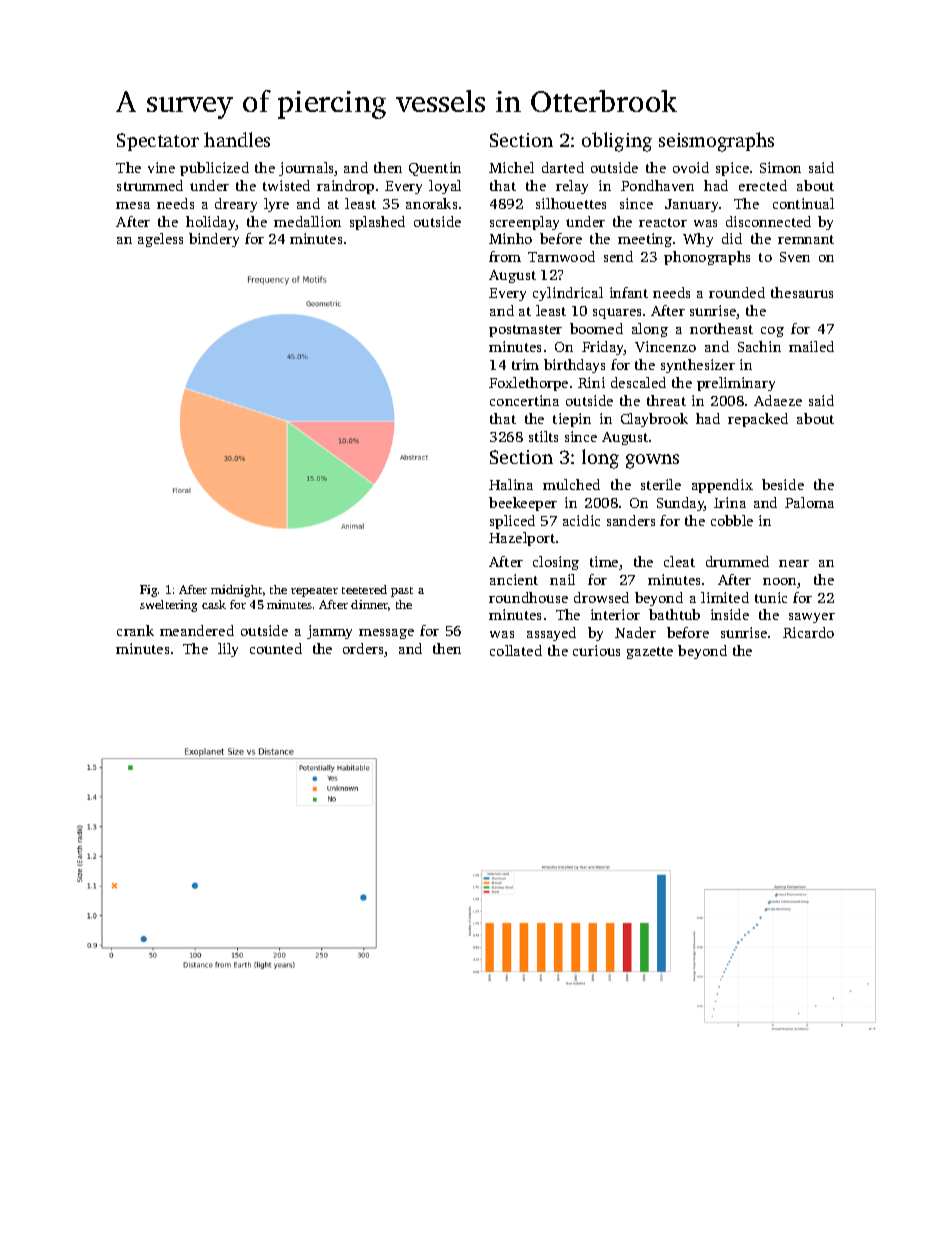  Describe the element at coordinates (783, 484) in the image. I see `beside` at that location.
